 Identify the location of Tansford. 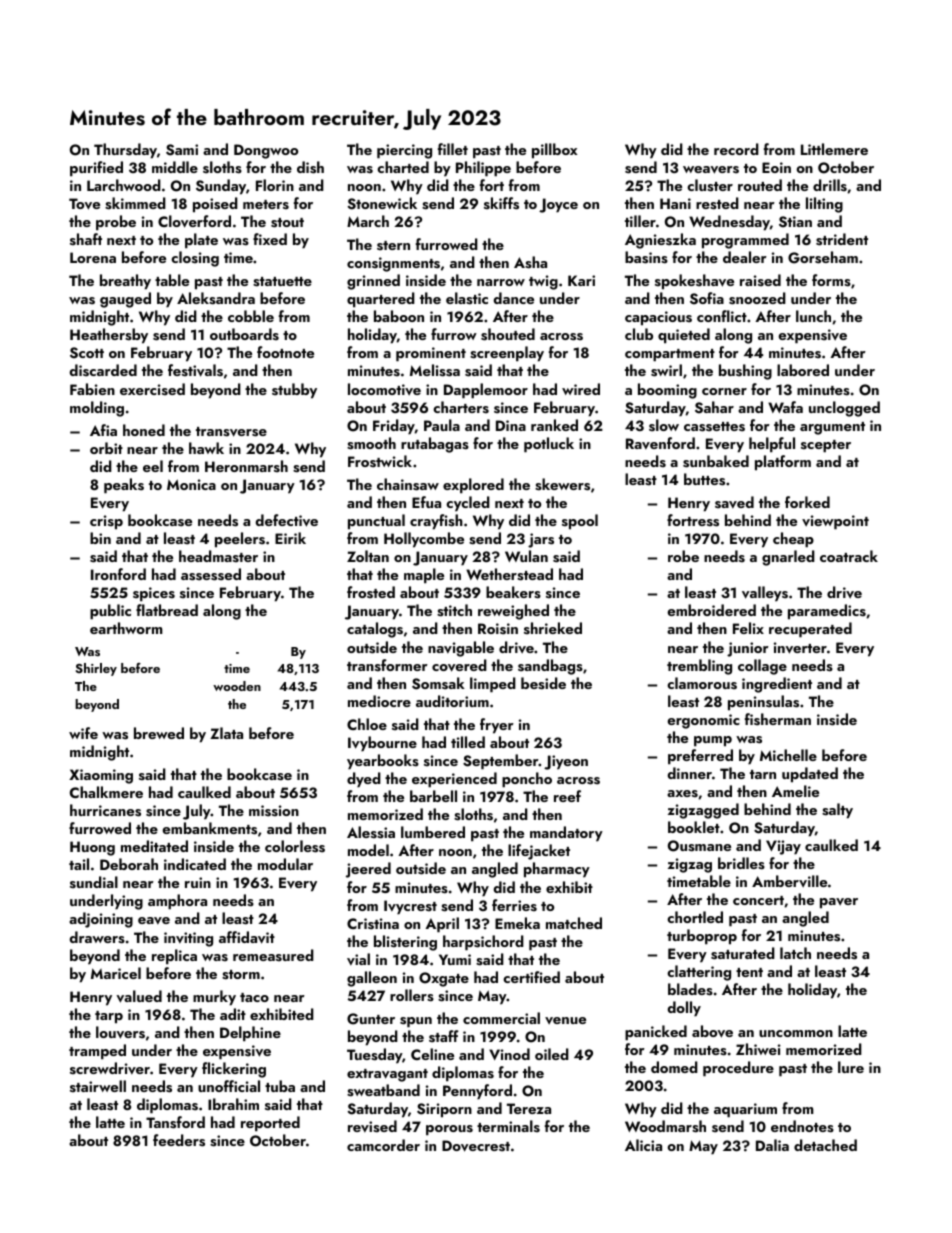
(175, 1122).
